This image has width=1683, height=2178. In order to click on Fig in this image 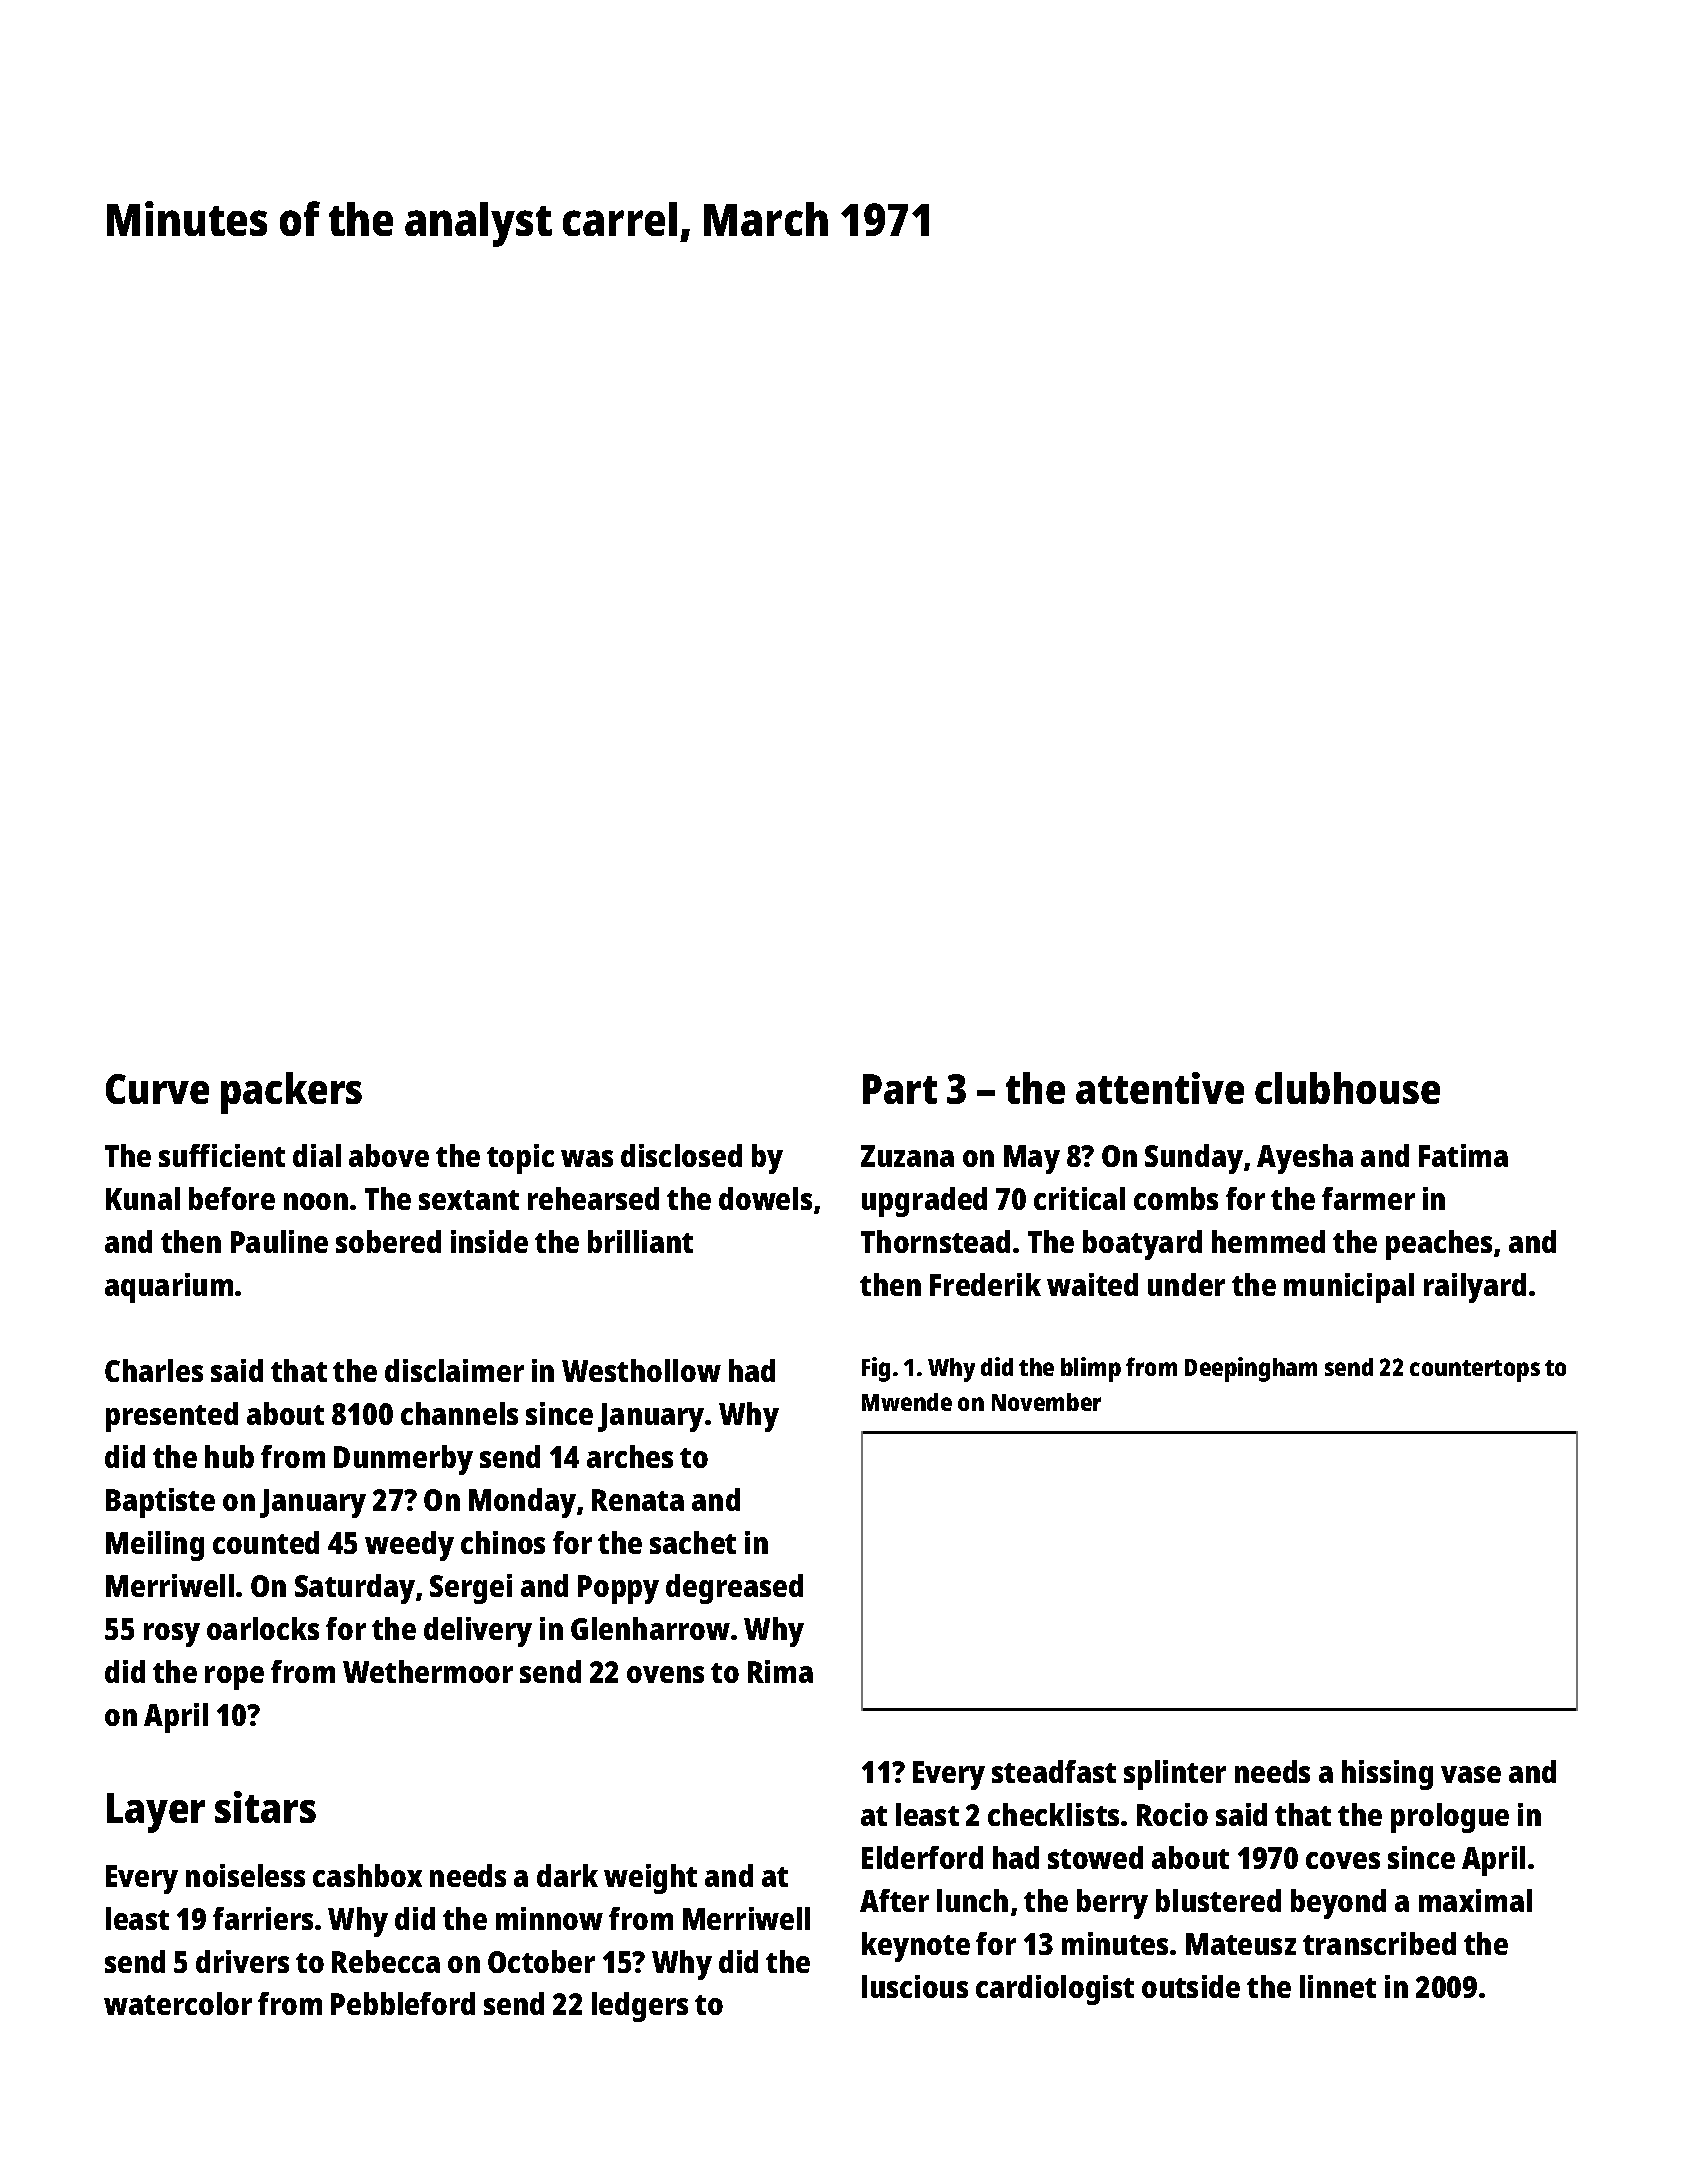, I will do `click(876, 1369)`.
